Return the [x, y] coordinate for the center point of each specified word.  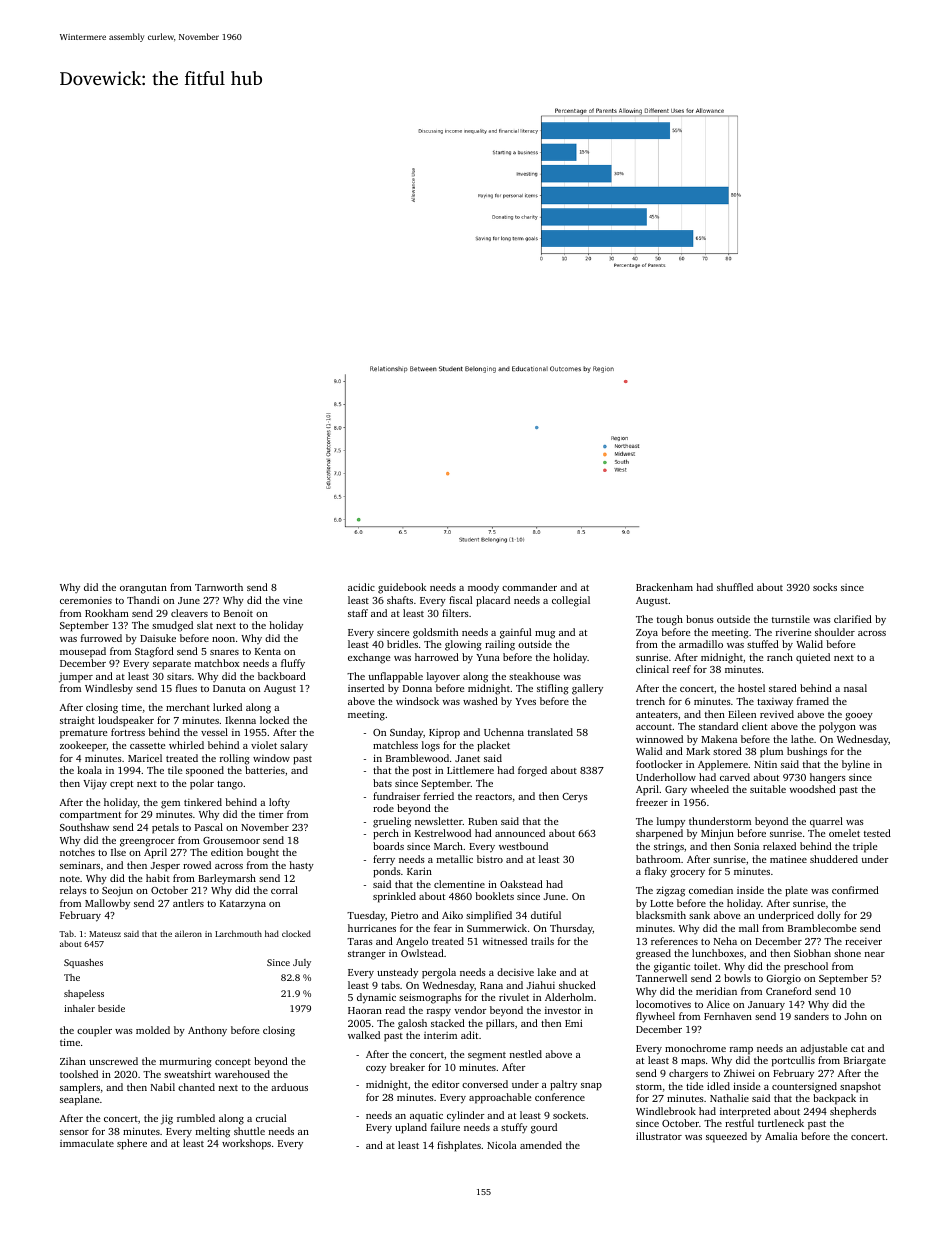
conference [560, 1097]
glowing [463, 645]
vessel [214, 732]
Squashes [83, 963]
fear [443, 928]
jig [167, 1119]
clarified [853, 619]
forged [532, 771]
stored [727, 751]
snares [224, 652]
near [875, 954]
